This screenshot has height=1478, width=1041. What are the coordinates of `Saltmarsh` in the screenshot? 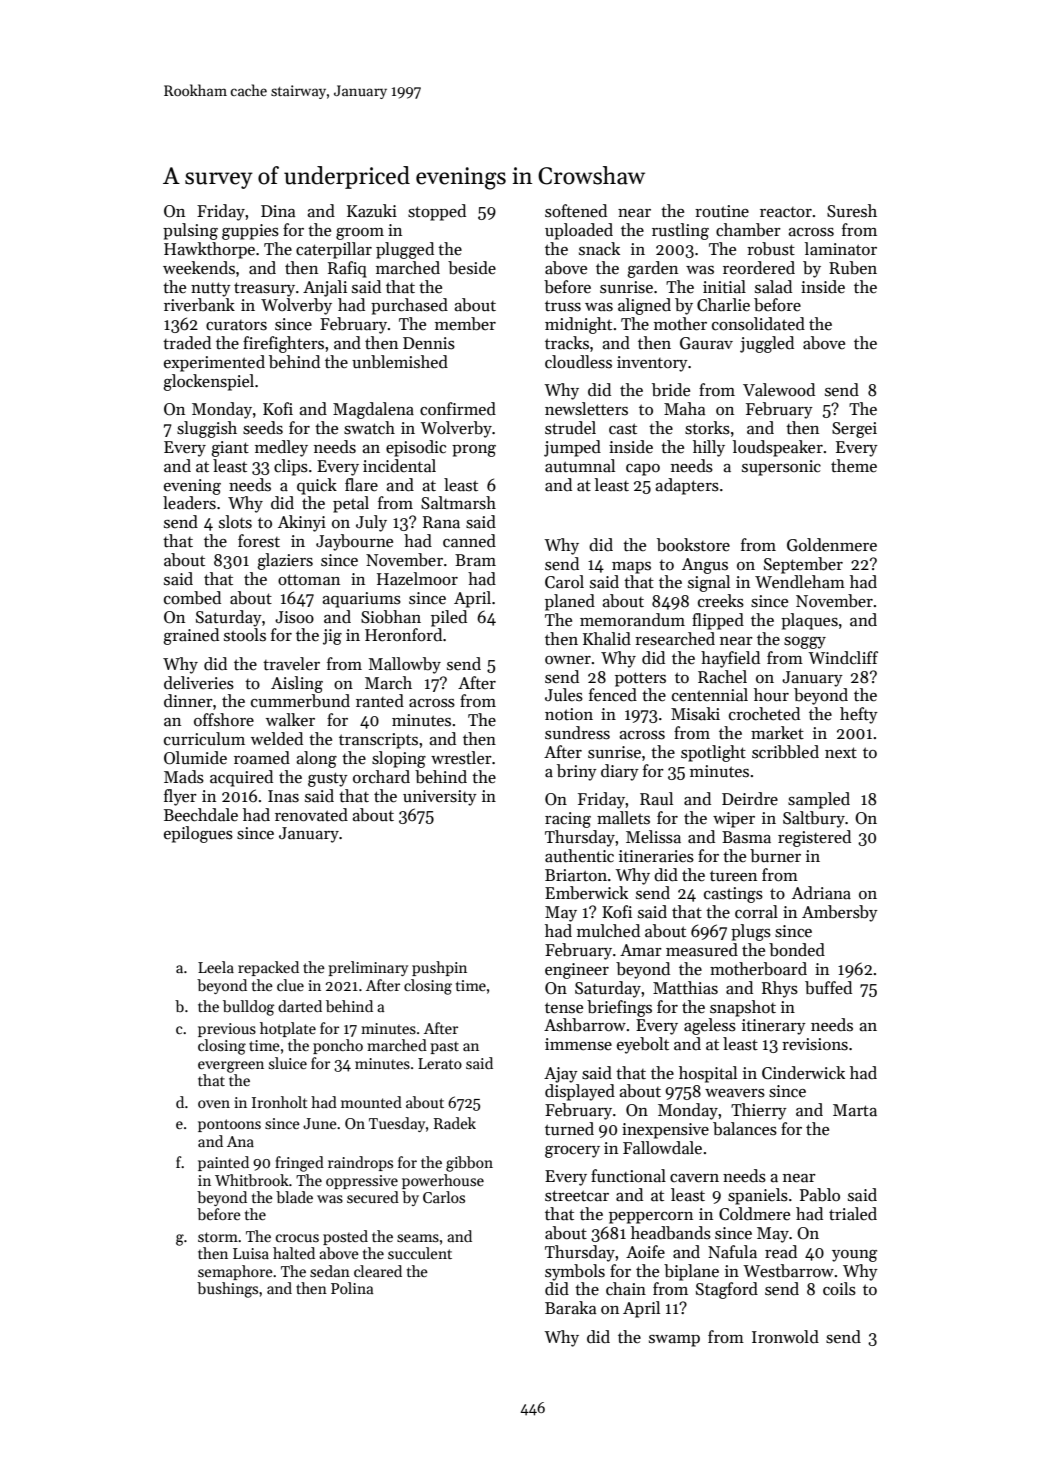 It's located at (458, 503).
